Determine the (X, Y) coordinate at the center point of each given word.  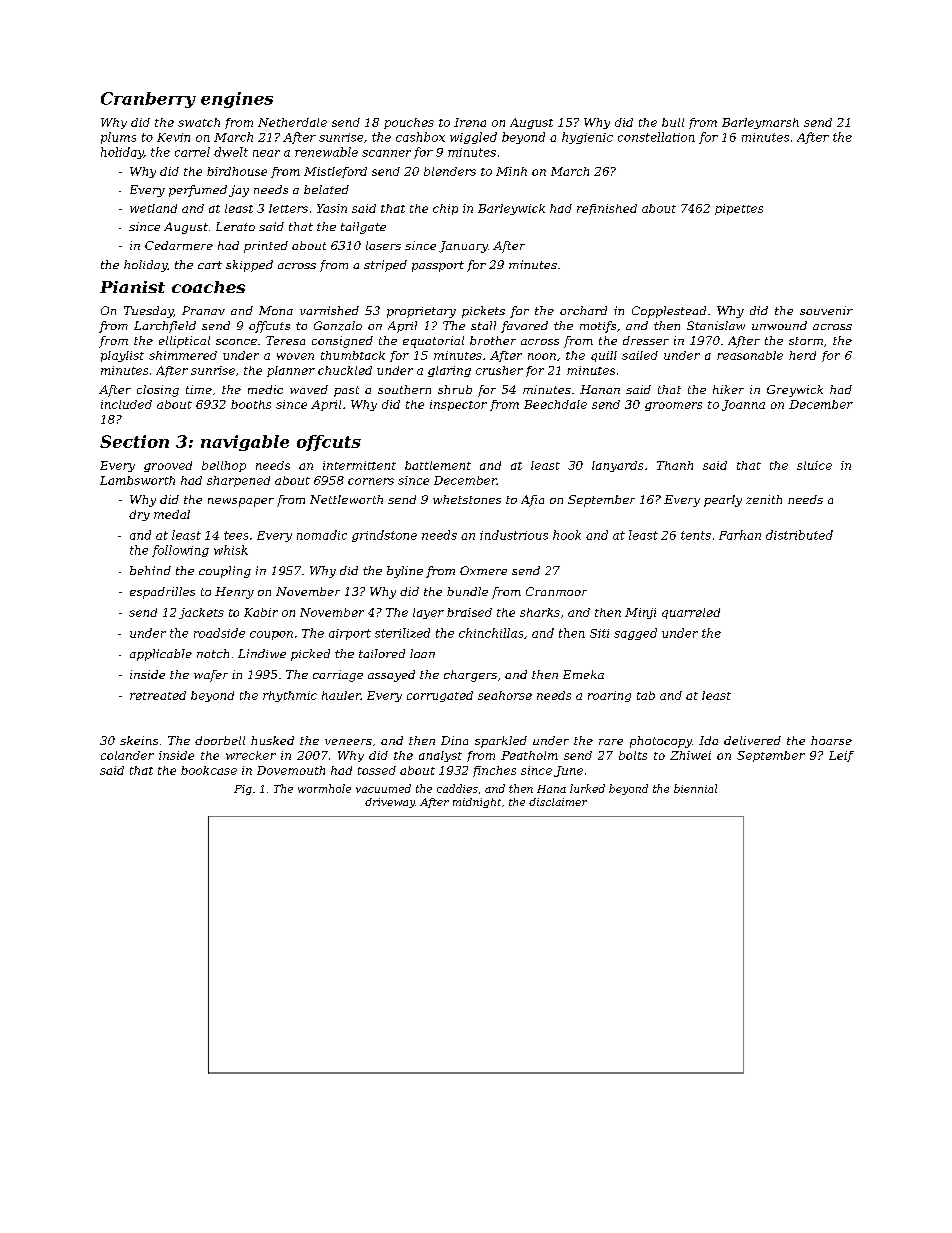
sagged (635, 634)
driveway (390, 803)
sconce (236, 342)
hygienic (587, 138)
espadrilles (162, 593)
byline (405, 572)
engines (237, 100)
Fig (243, 790)
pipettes (739, 209)
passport (438, 266)
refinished (607, 209)
